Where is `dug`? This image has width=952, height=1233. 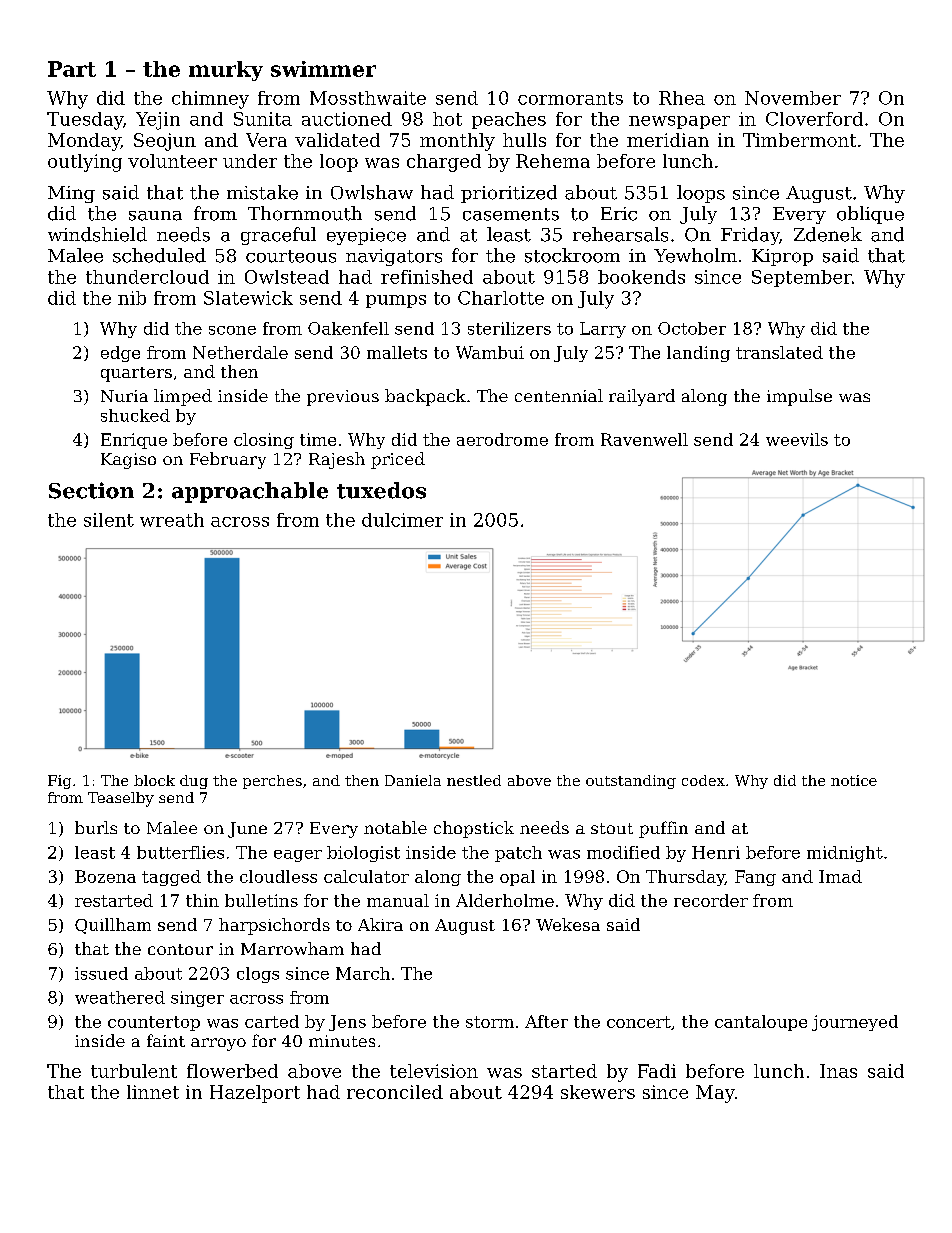 dug is located at coordinates (194, 782).
